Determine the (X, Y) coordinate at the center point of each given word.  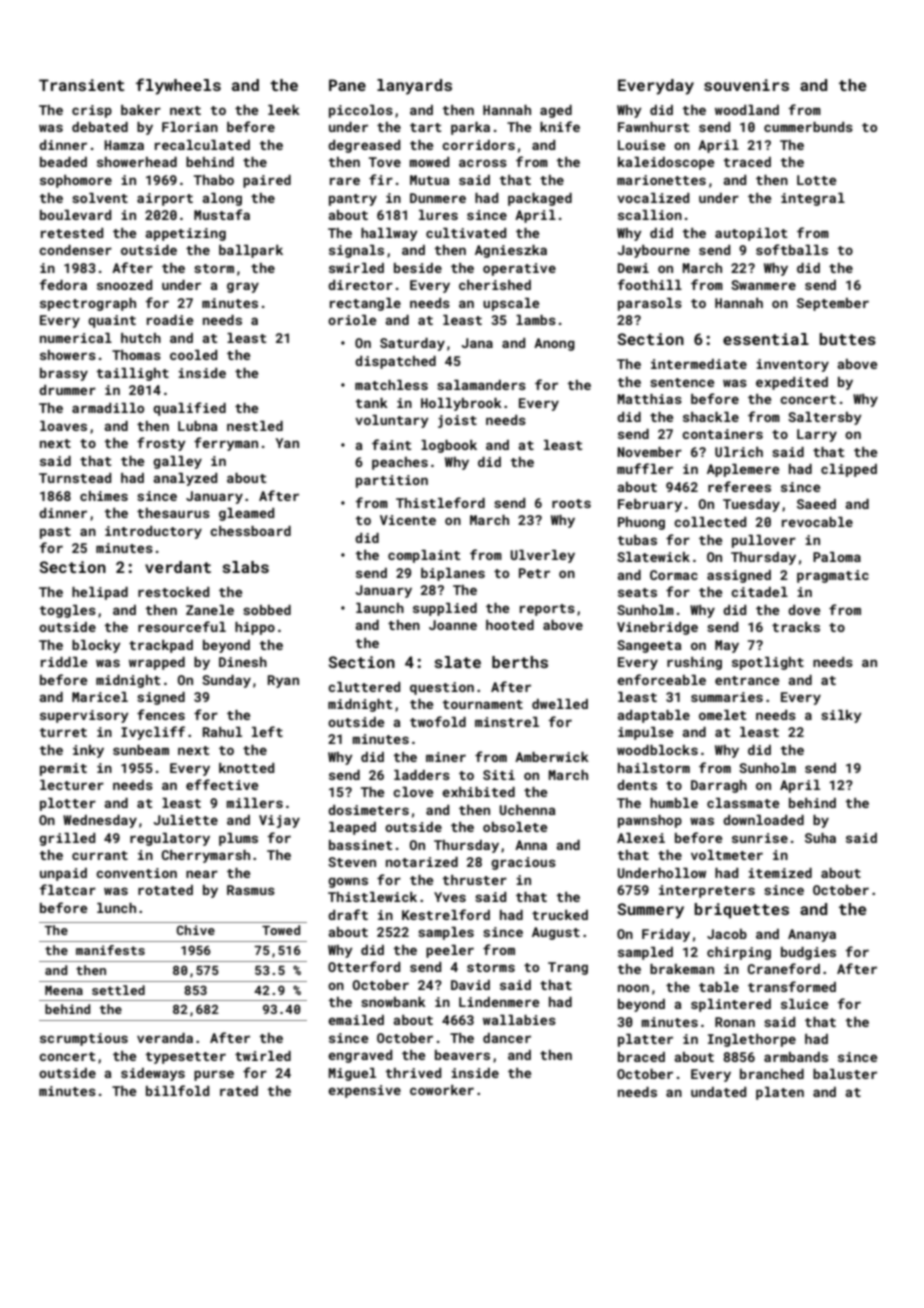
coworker (442, 1090)
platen (780, 1093)
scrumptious (84, 1039)
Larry (817, 435)
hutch (141, 338)
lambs (536, 320)
